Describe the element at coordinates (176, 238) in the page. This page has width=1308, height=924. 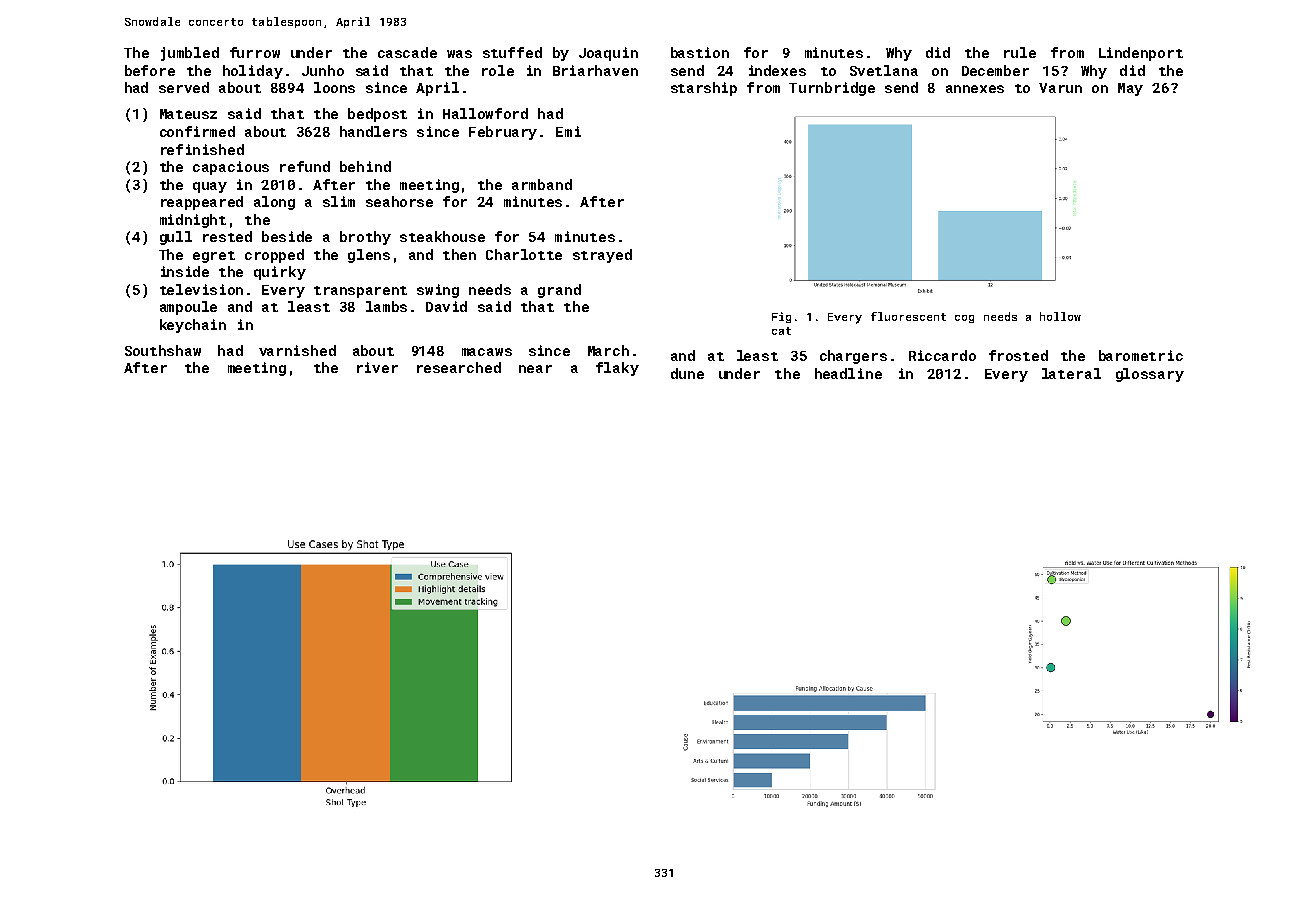
I see `gull` at that location.
